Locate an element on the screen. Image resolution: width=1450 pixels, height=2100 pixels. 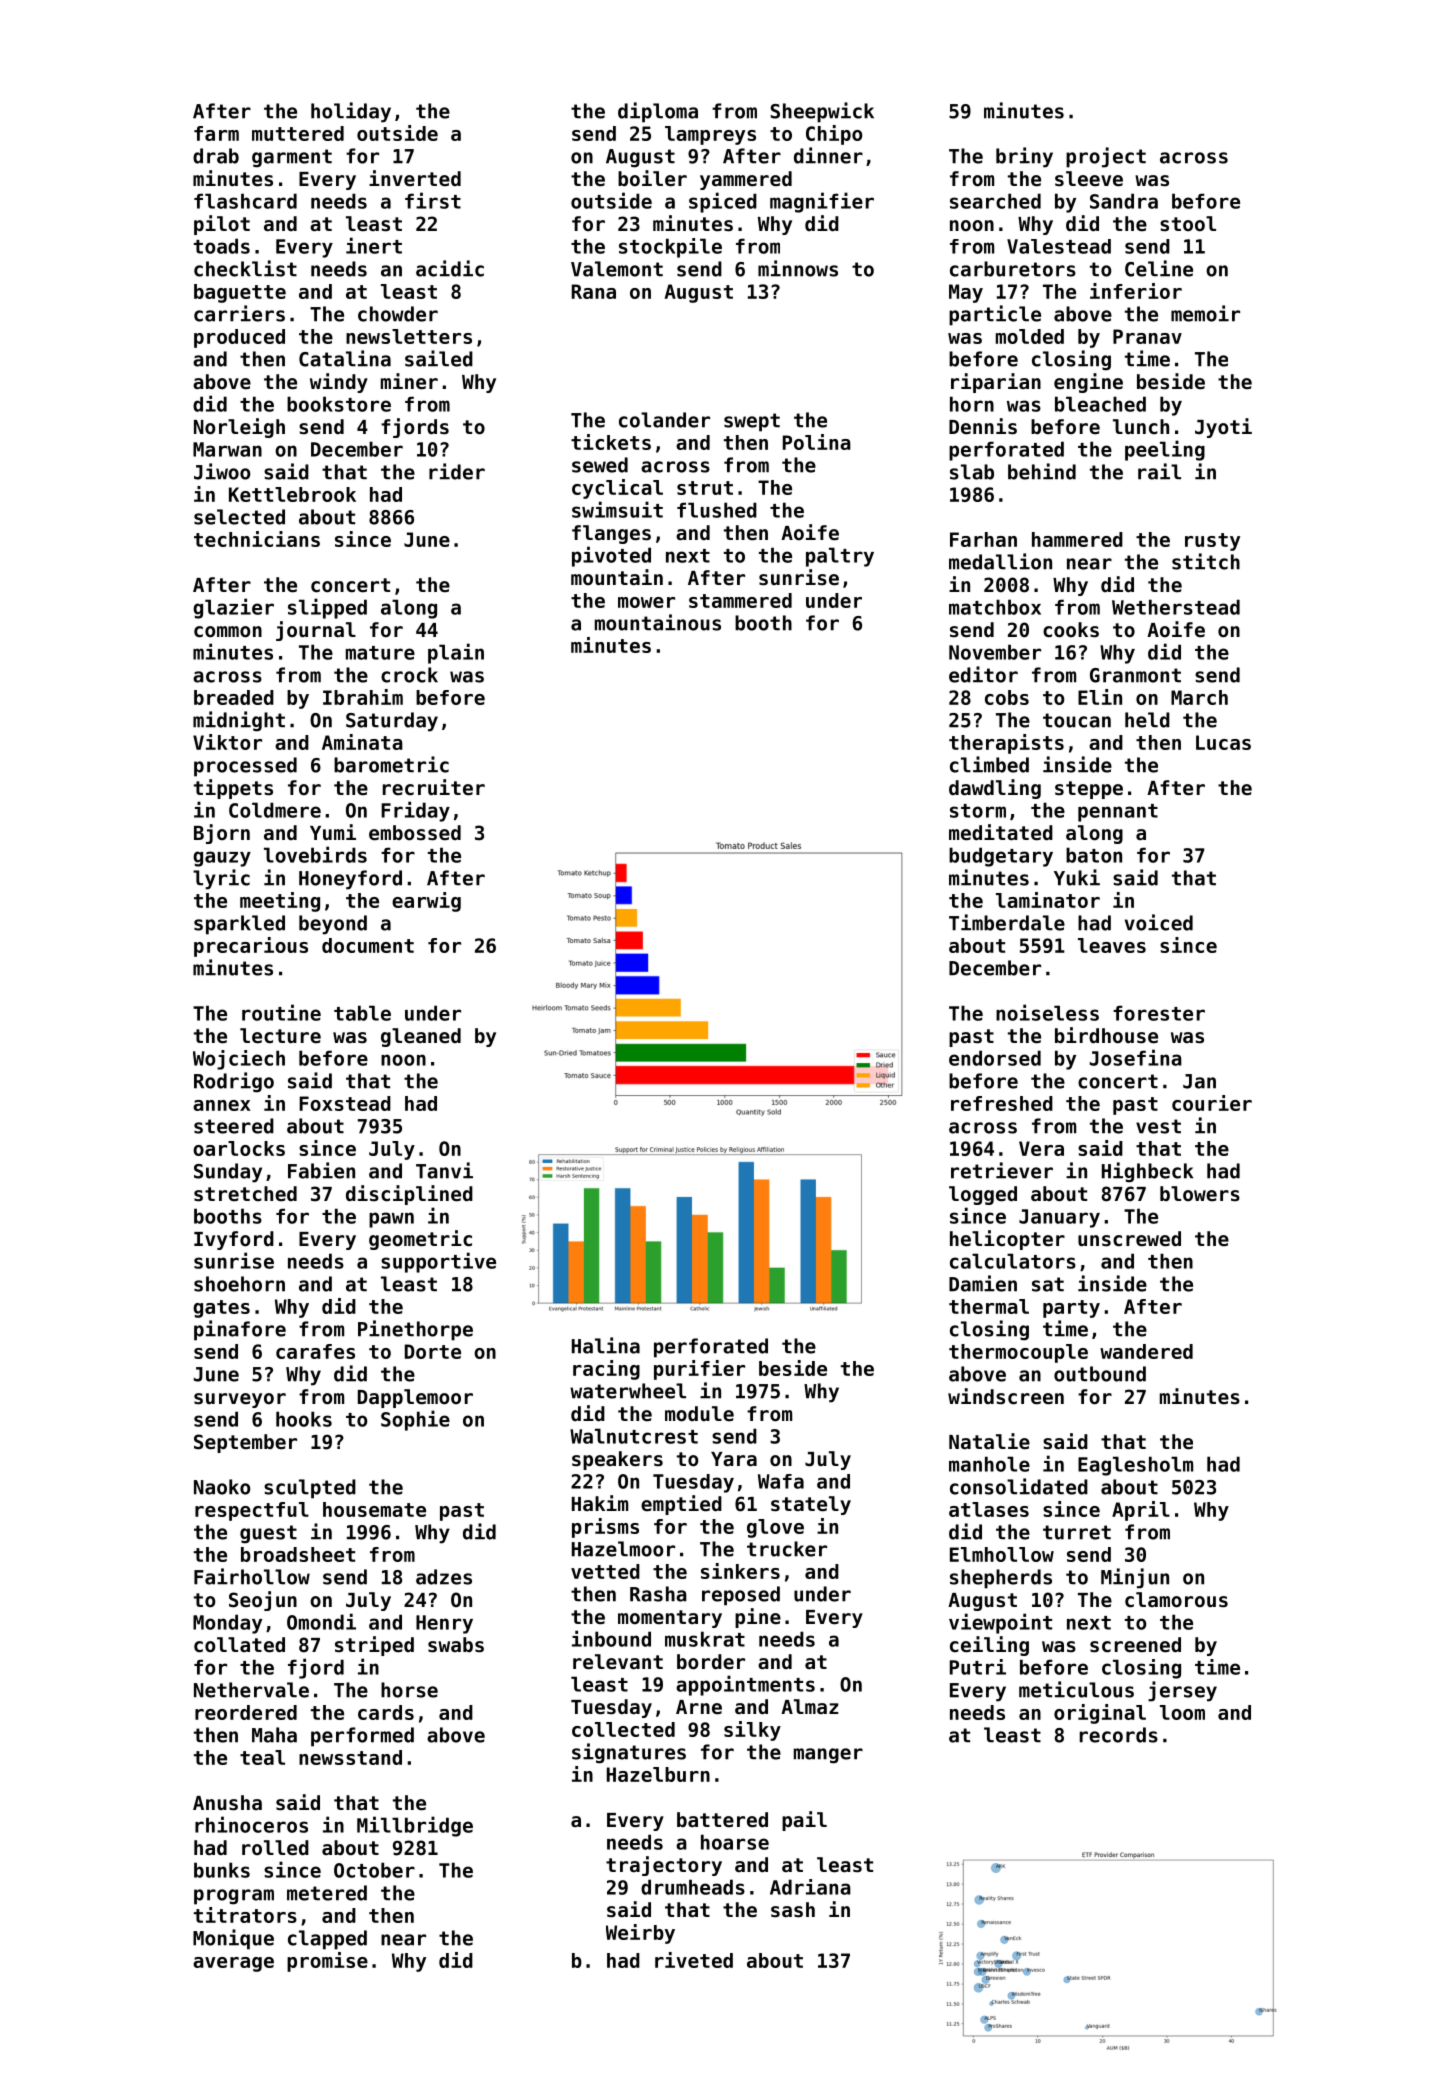
spiced is located at coordinates (723, 202).
